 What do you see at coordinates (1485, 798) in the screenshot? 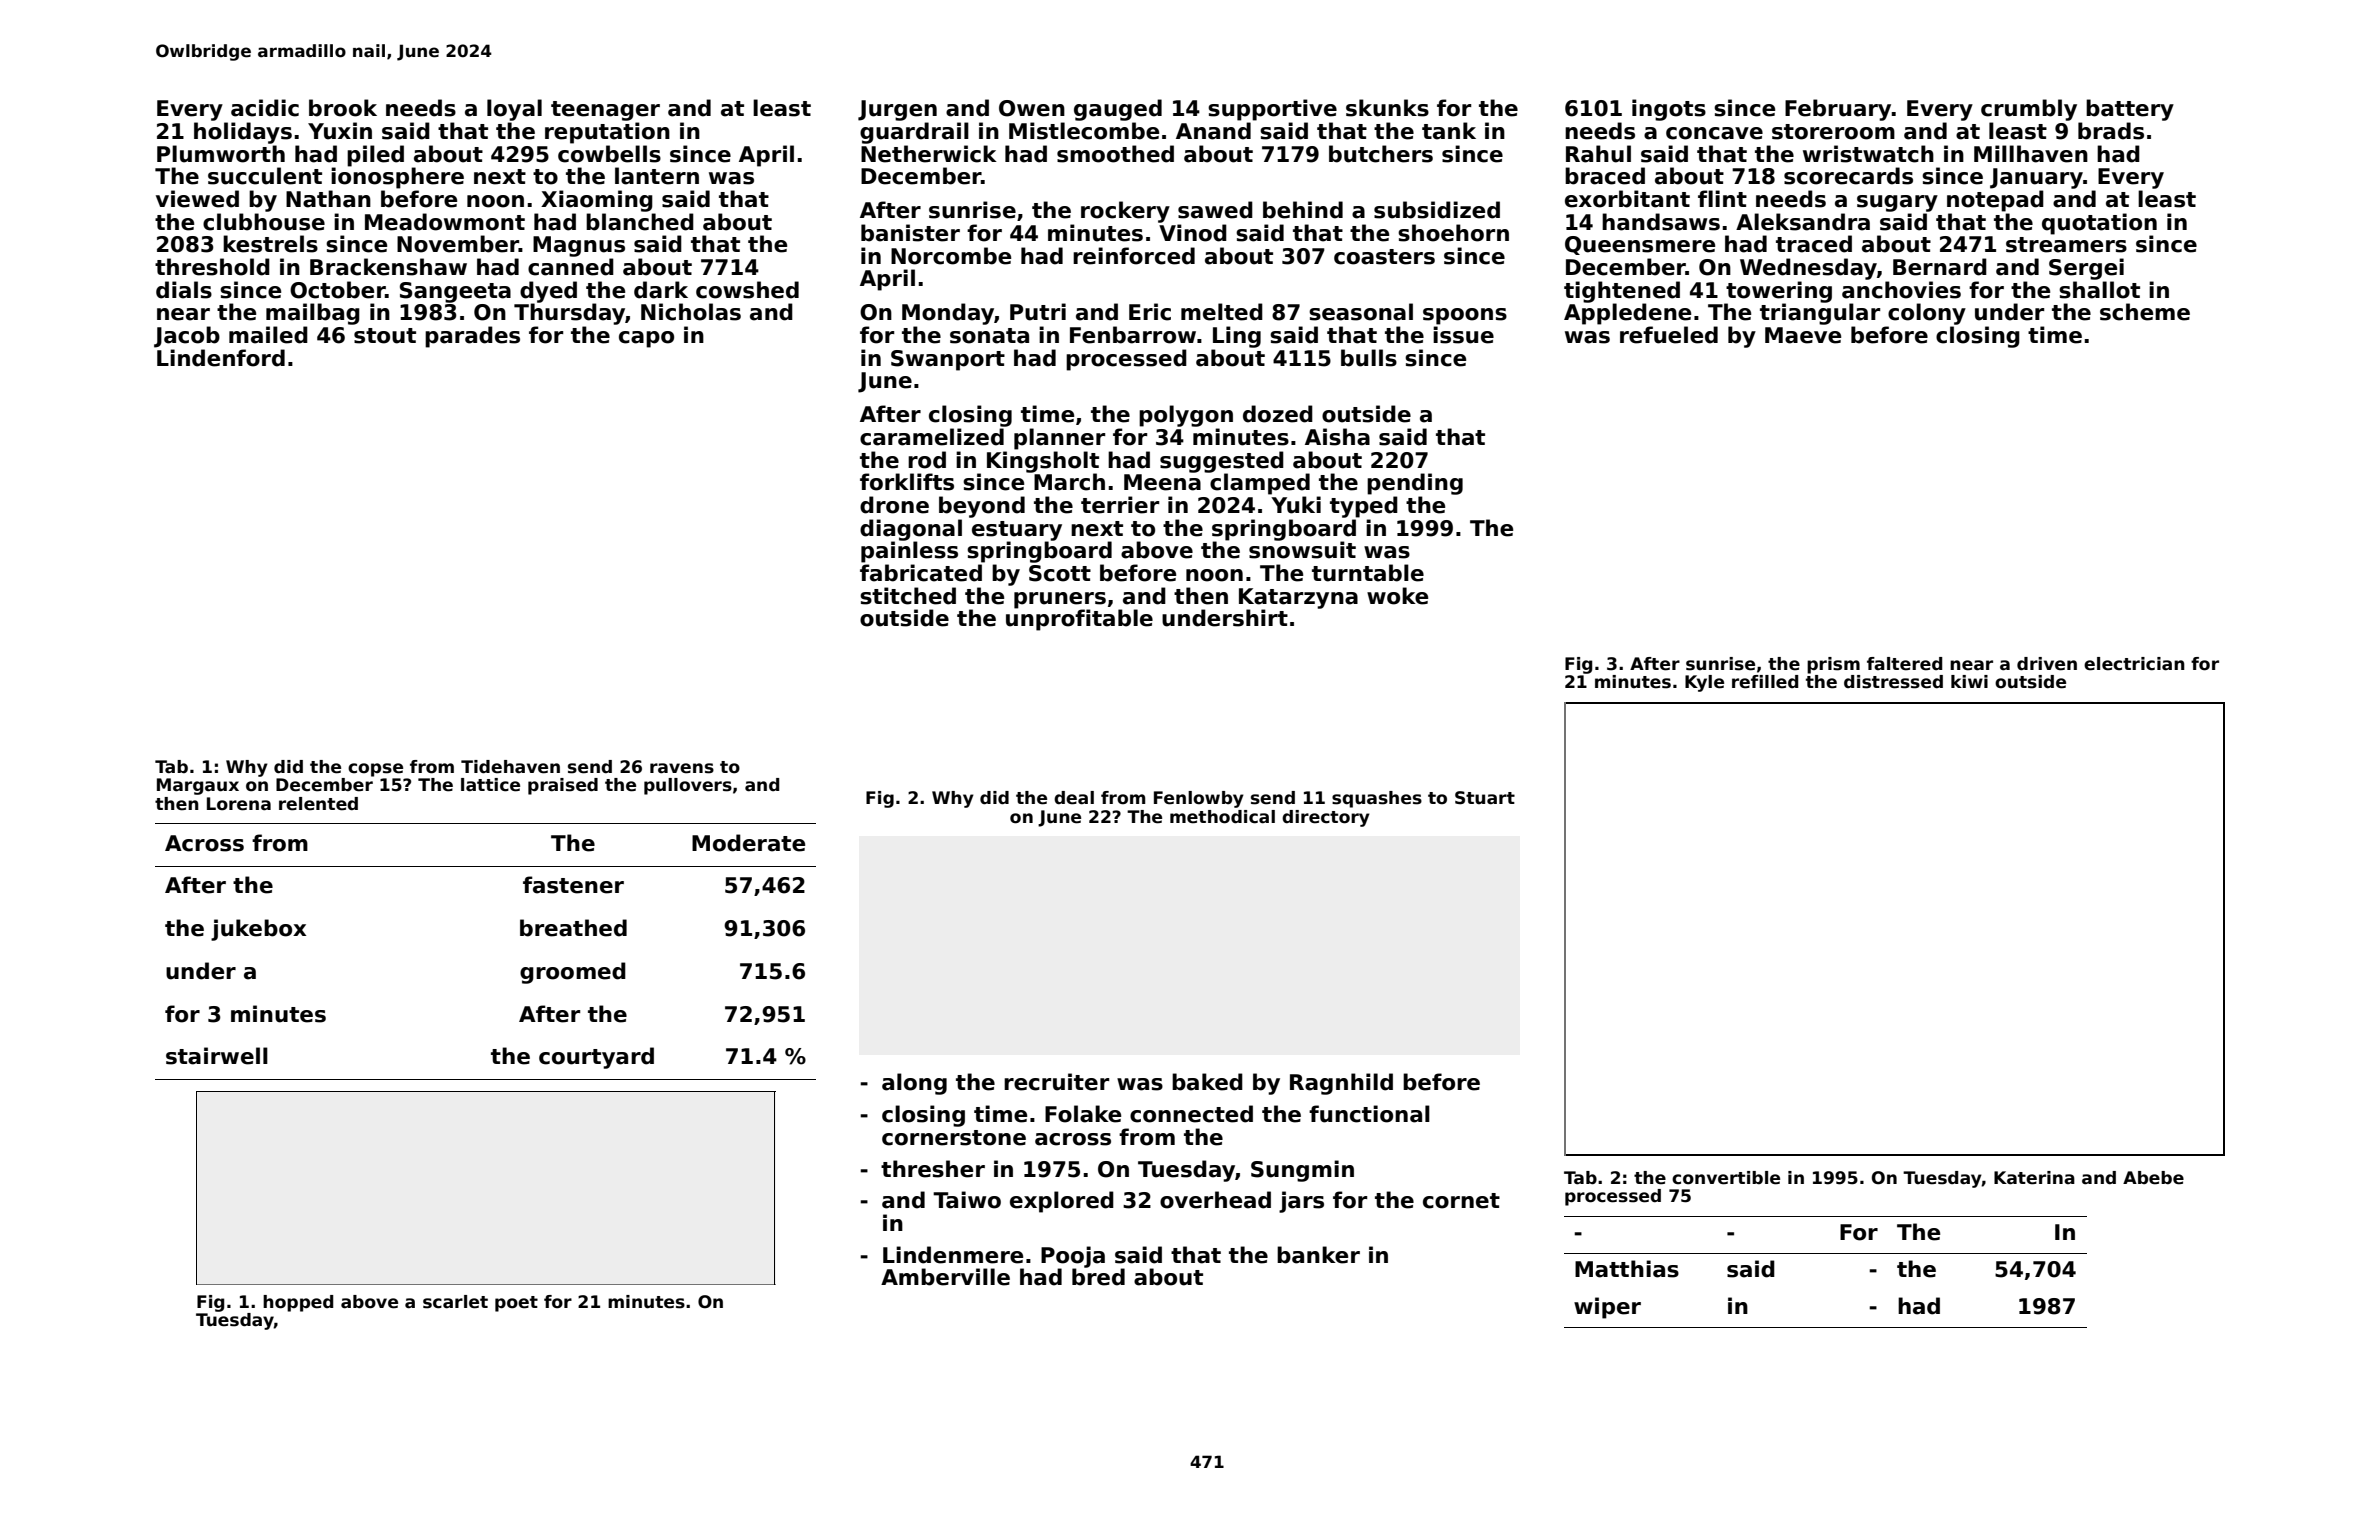
I see `Stuart` at bounding box center [1485, 798].
